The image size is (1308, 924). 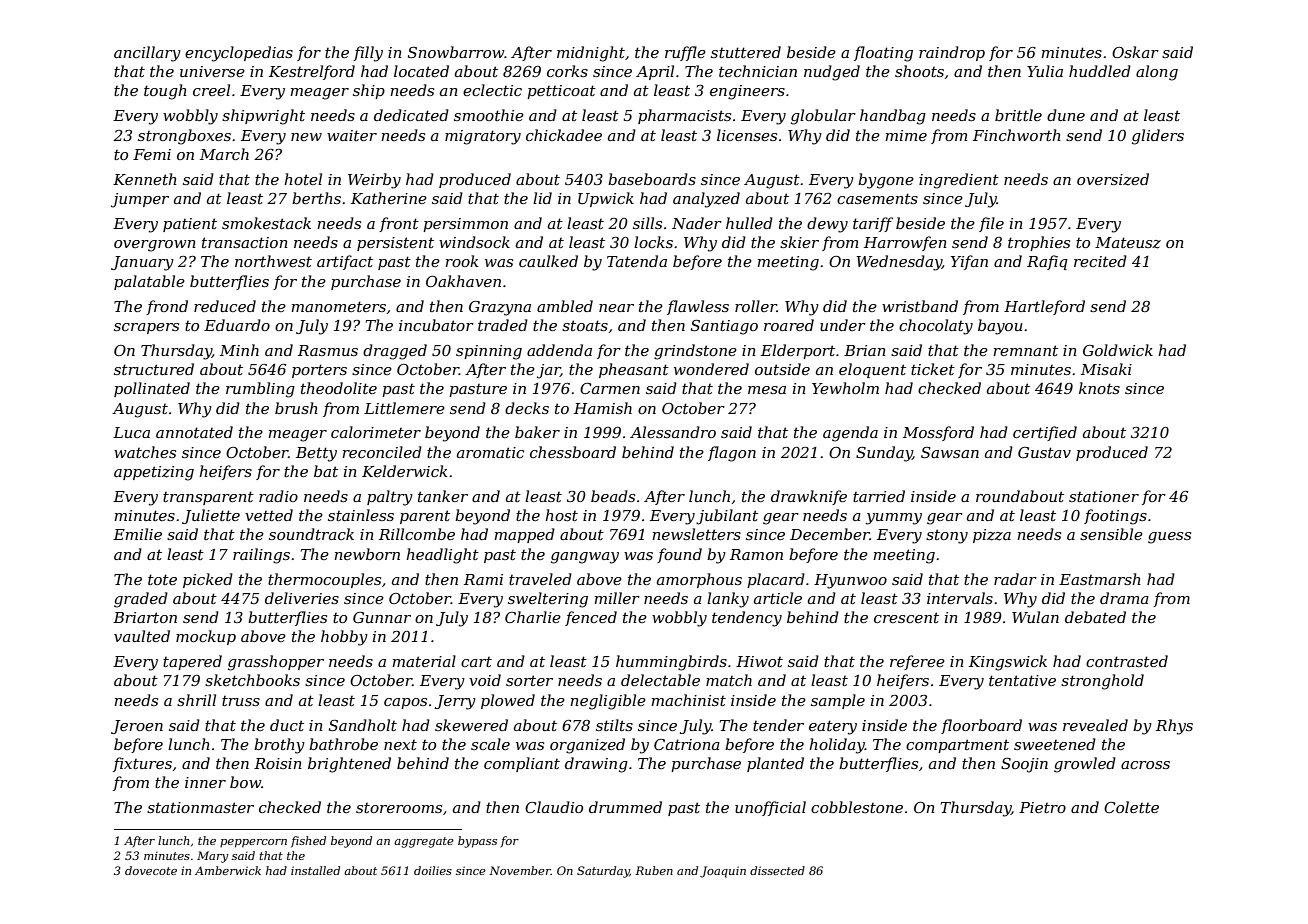 I want to click on Luca, so click(x=131, y=432).
